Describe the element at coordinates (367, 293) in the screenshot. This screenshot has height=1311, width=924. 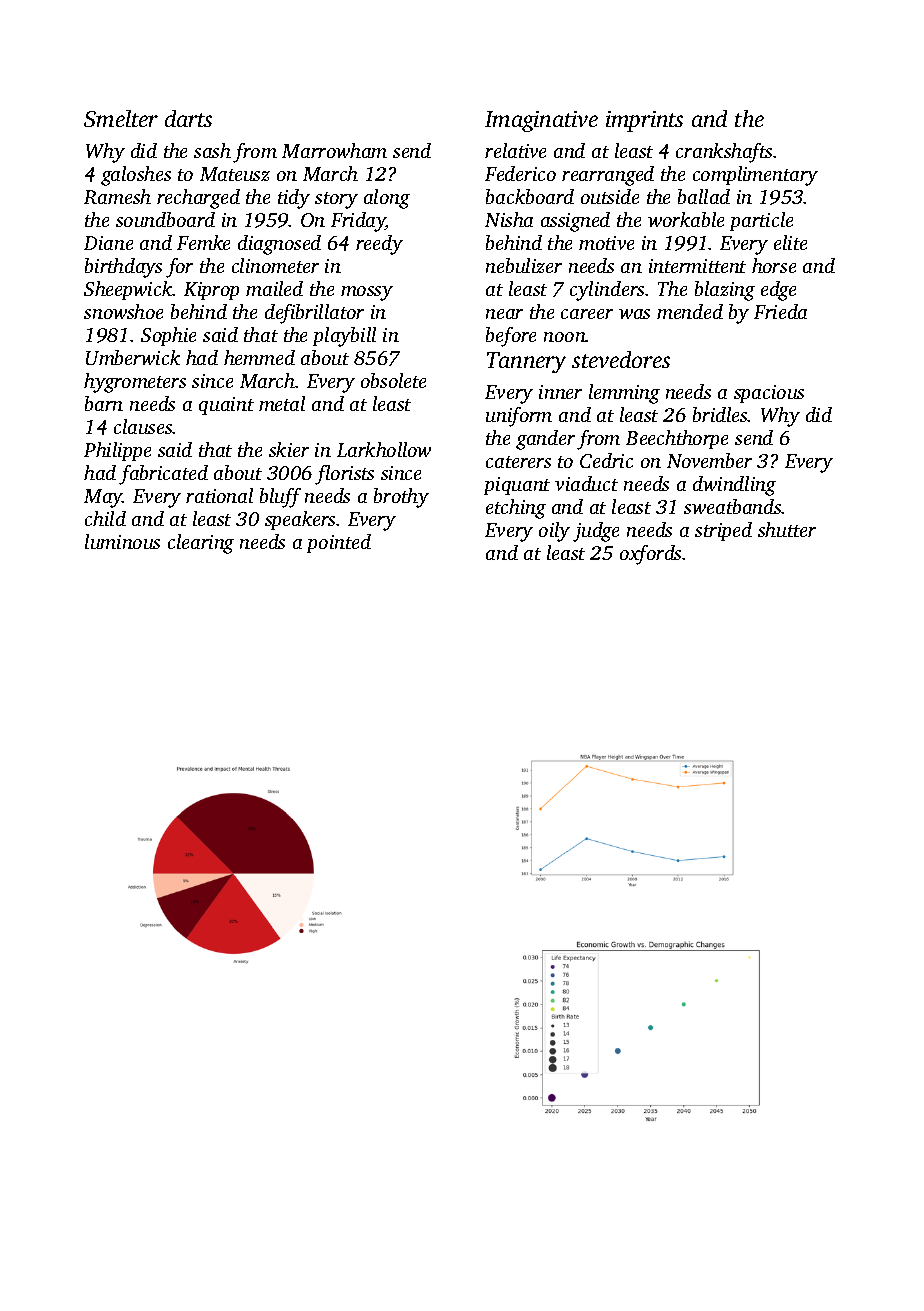
I see `mossy` at that location.
